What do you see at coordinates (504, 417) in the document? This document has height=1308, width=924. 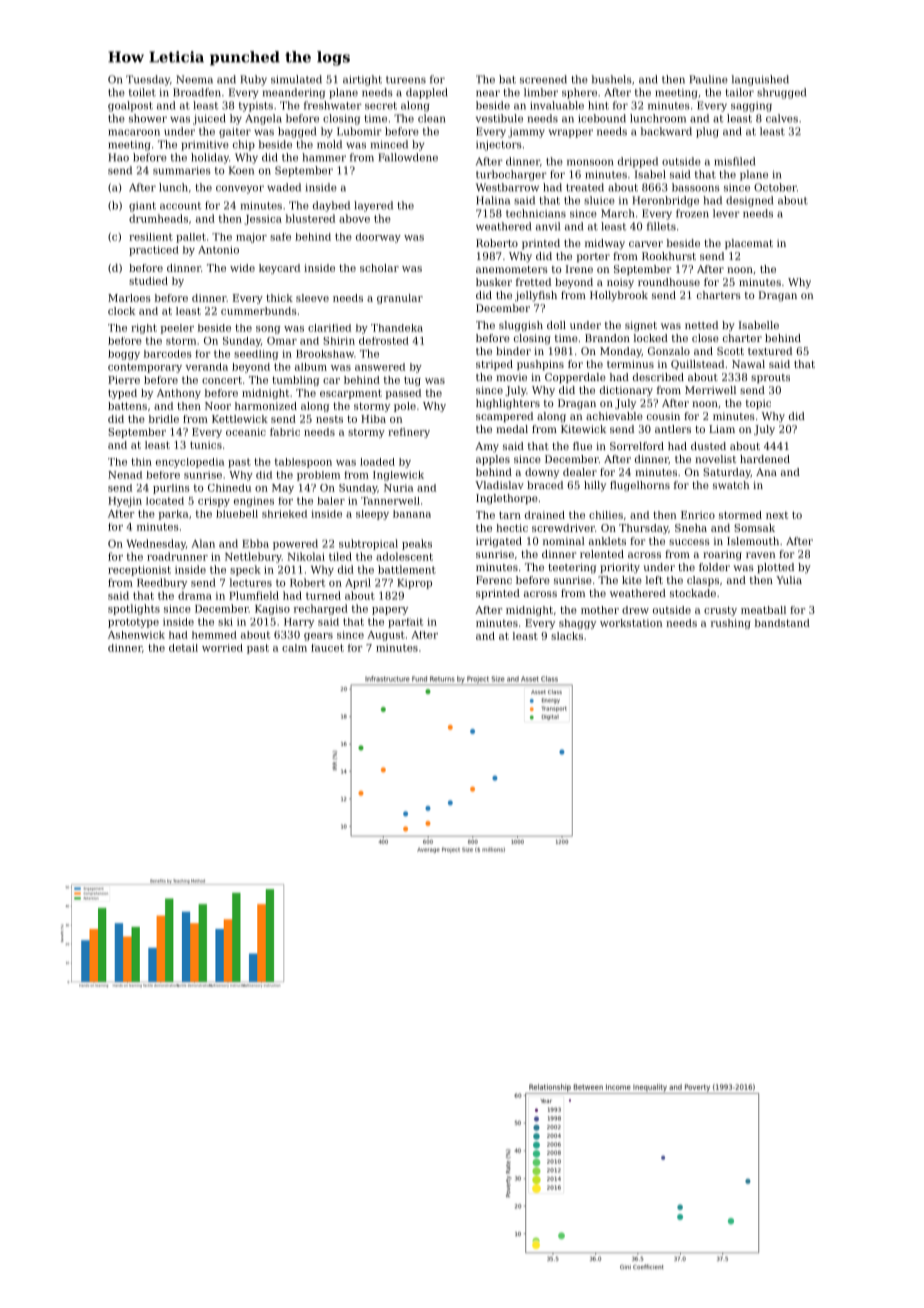 I see `scampered` at bounding box center [504, 417].
